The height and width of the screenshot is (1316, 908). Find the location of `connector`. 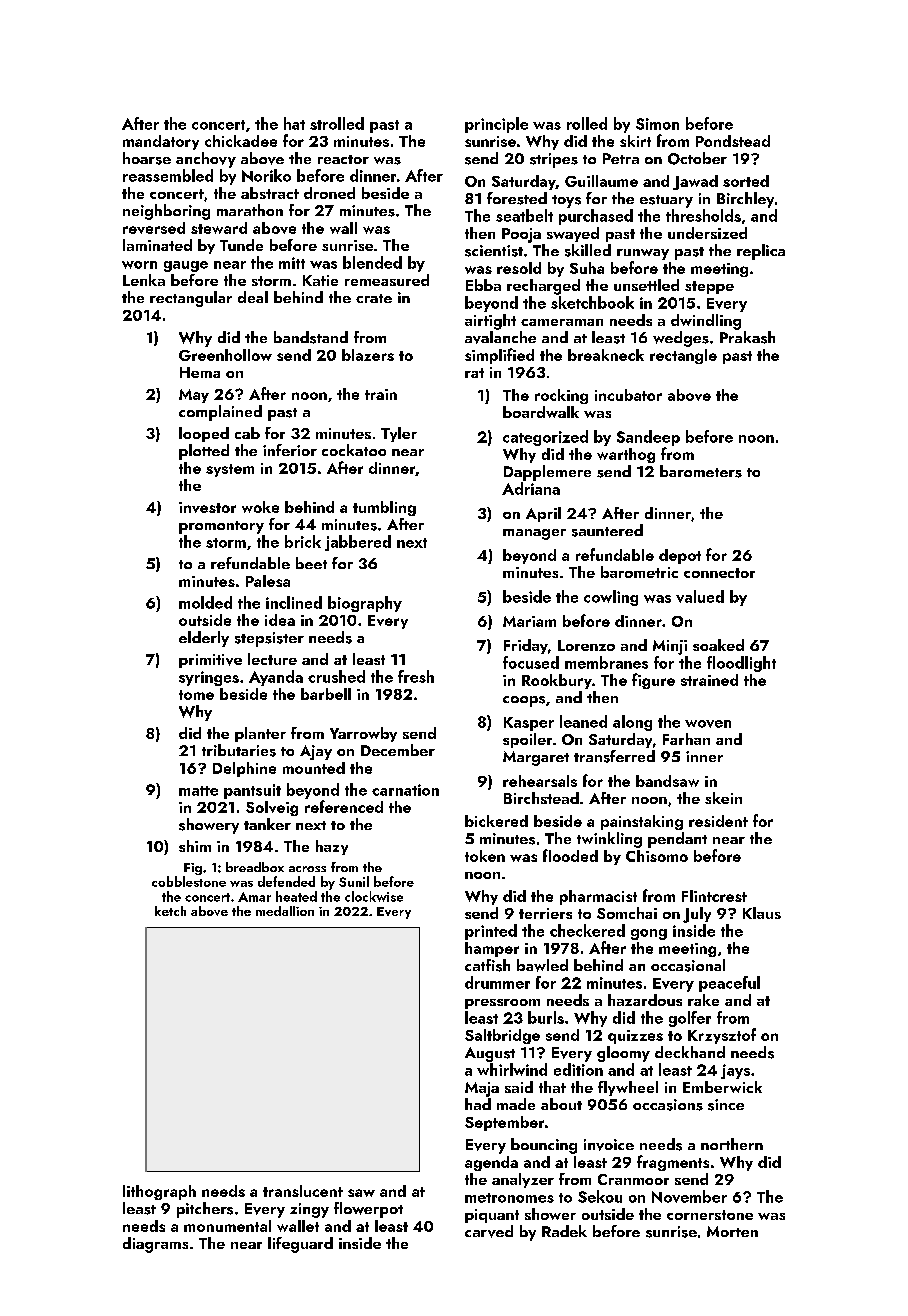

connector is located at coordinates (719, 573).
